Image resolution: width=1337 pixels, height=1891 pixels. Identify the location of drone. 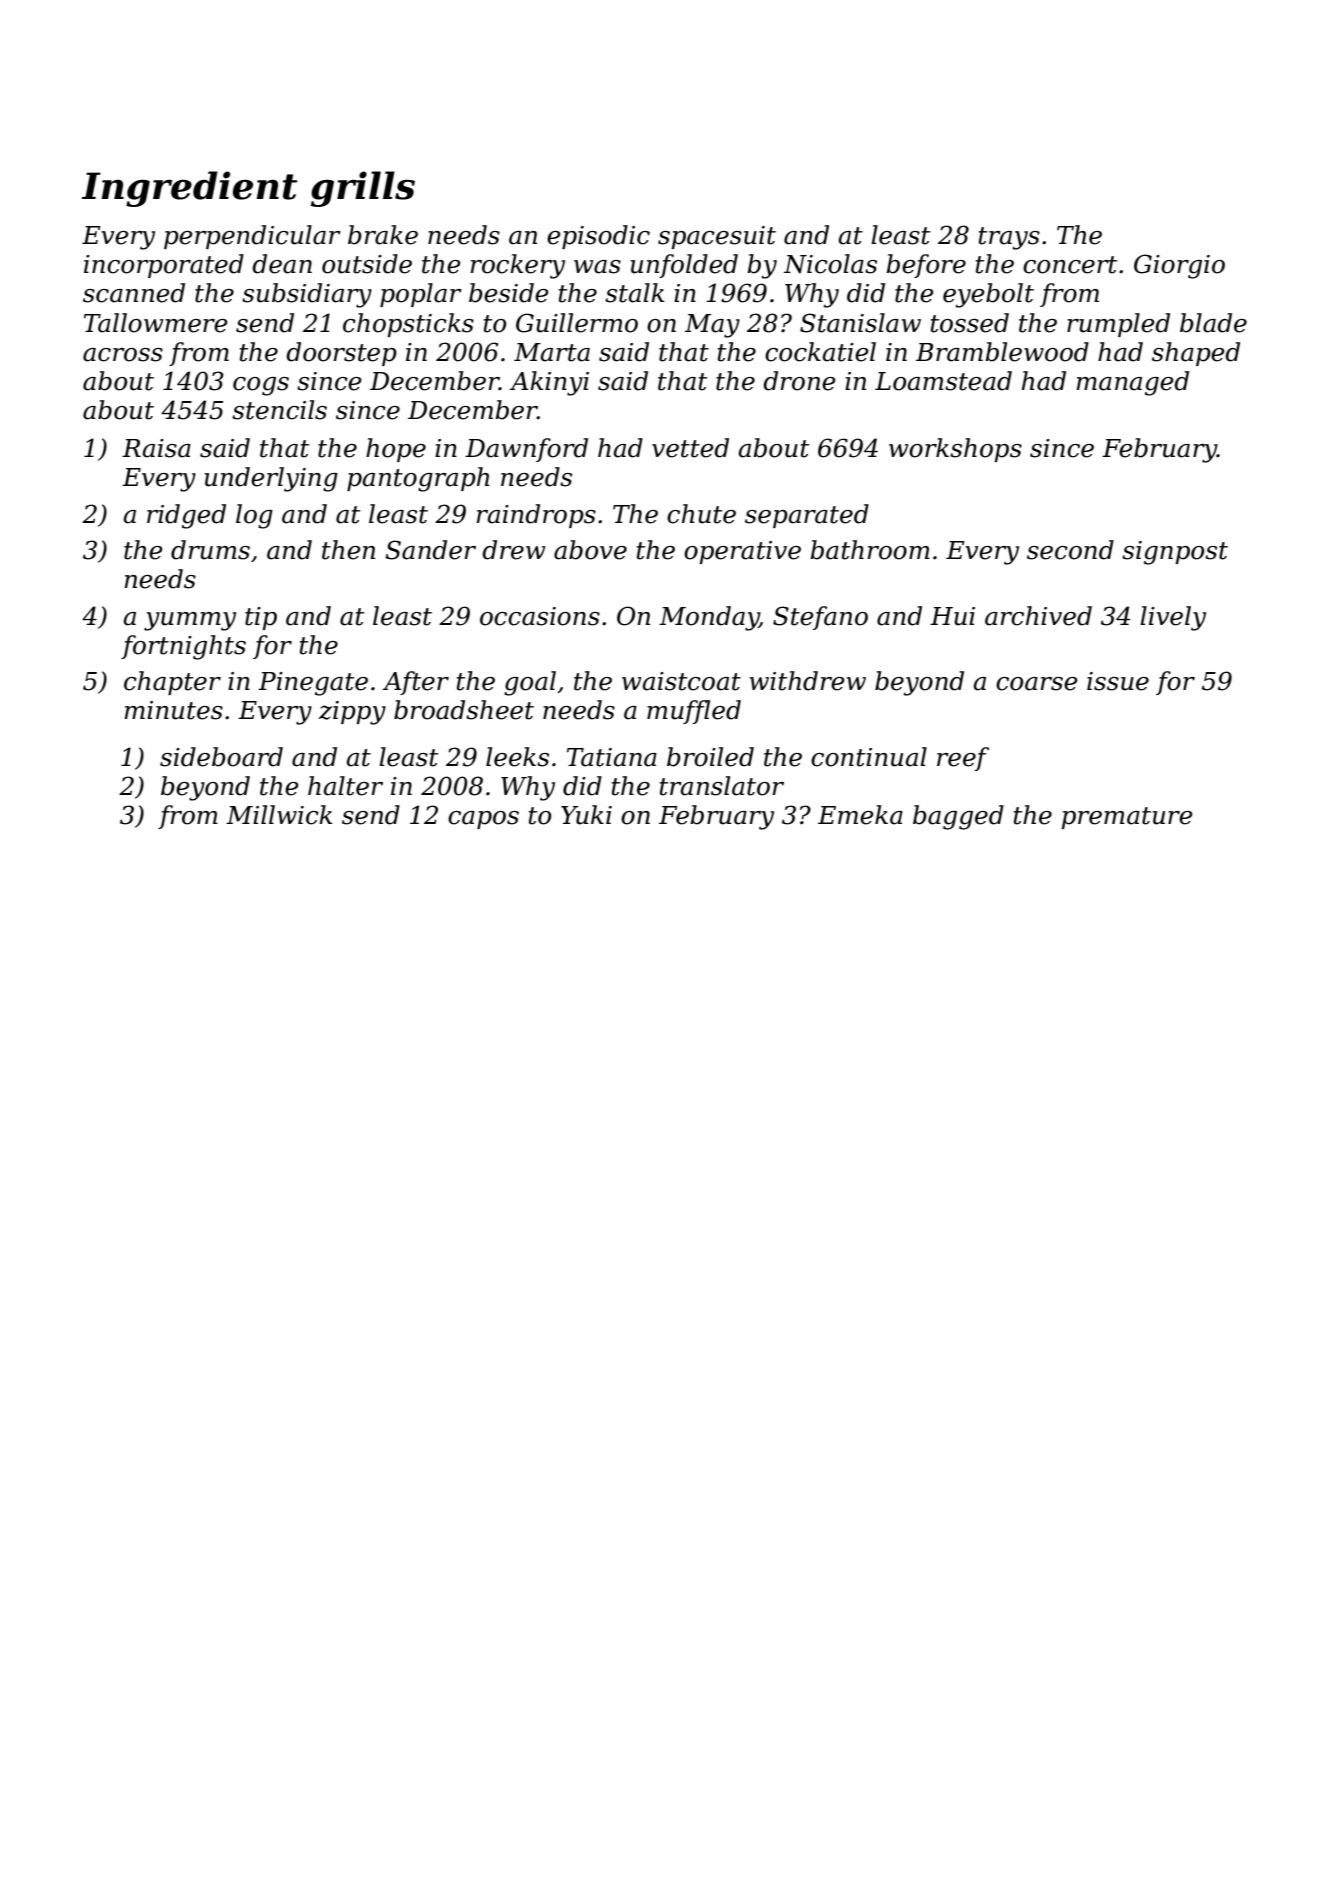
(799, 381).
